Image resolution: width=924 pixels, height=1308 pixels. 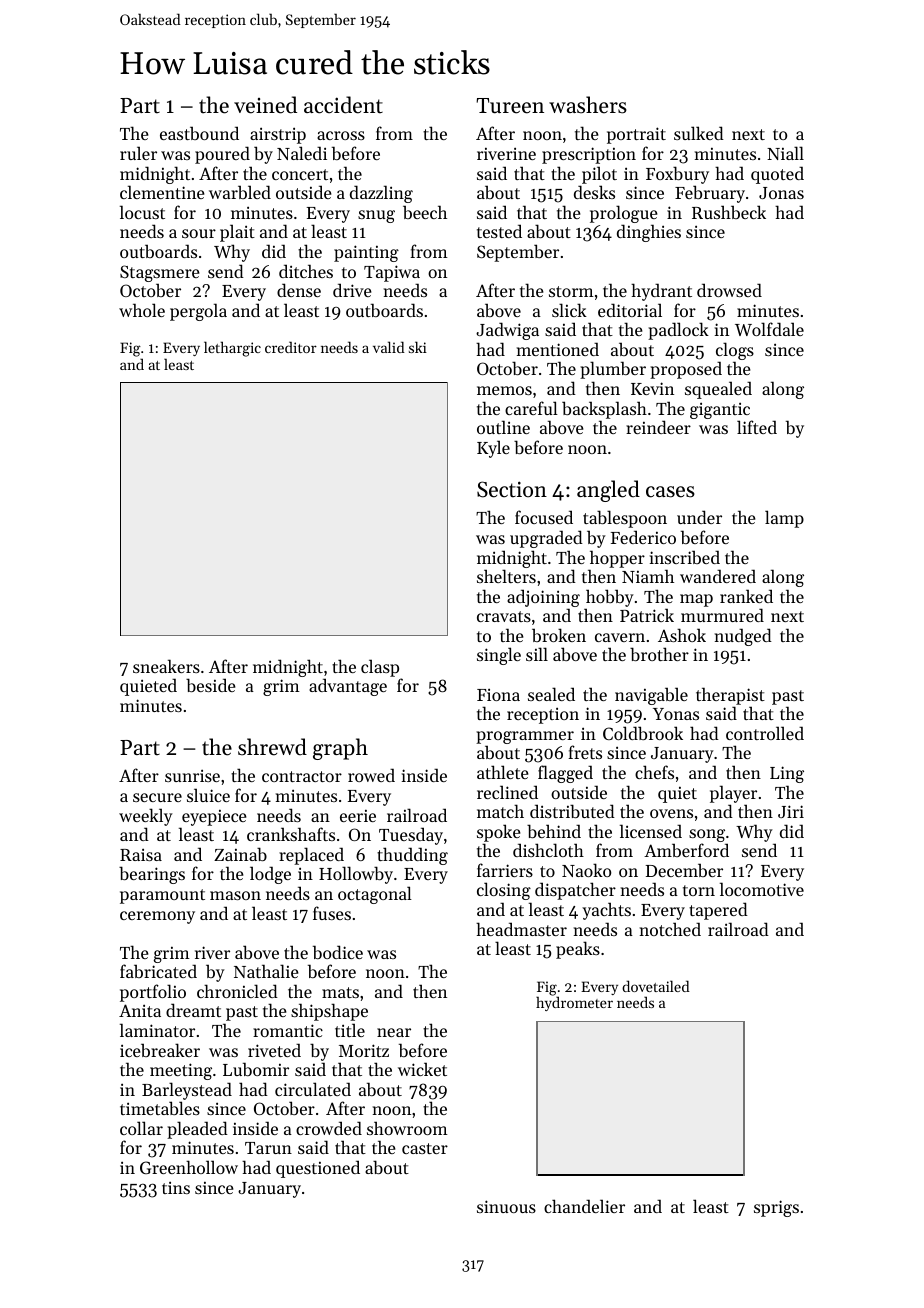 I want to click on Barleystead, so click(x=187, y=1091).
